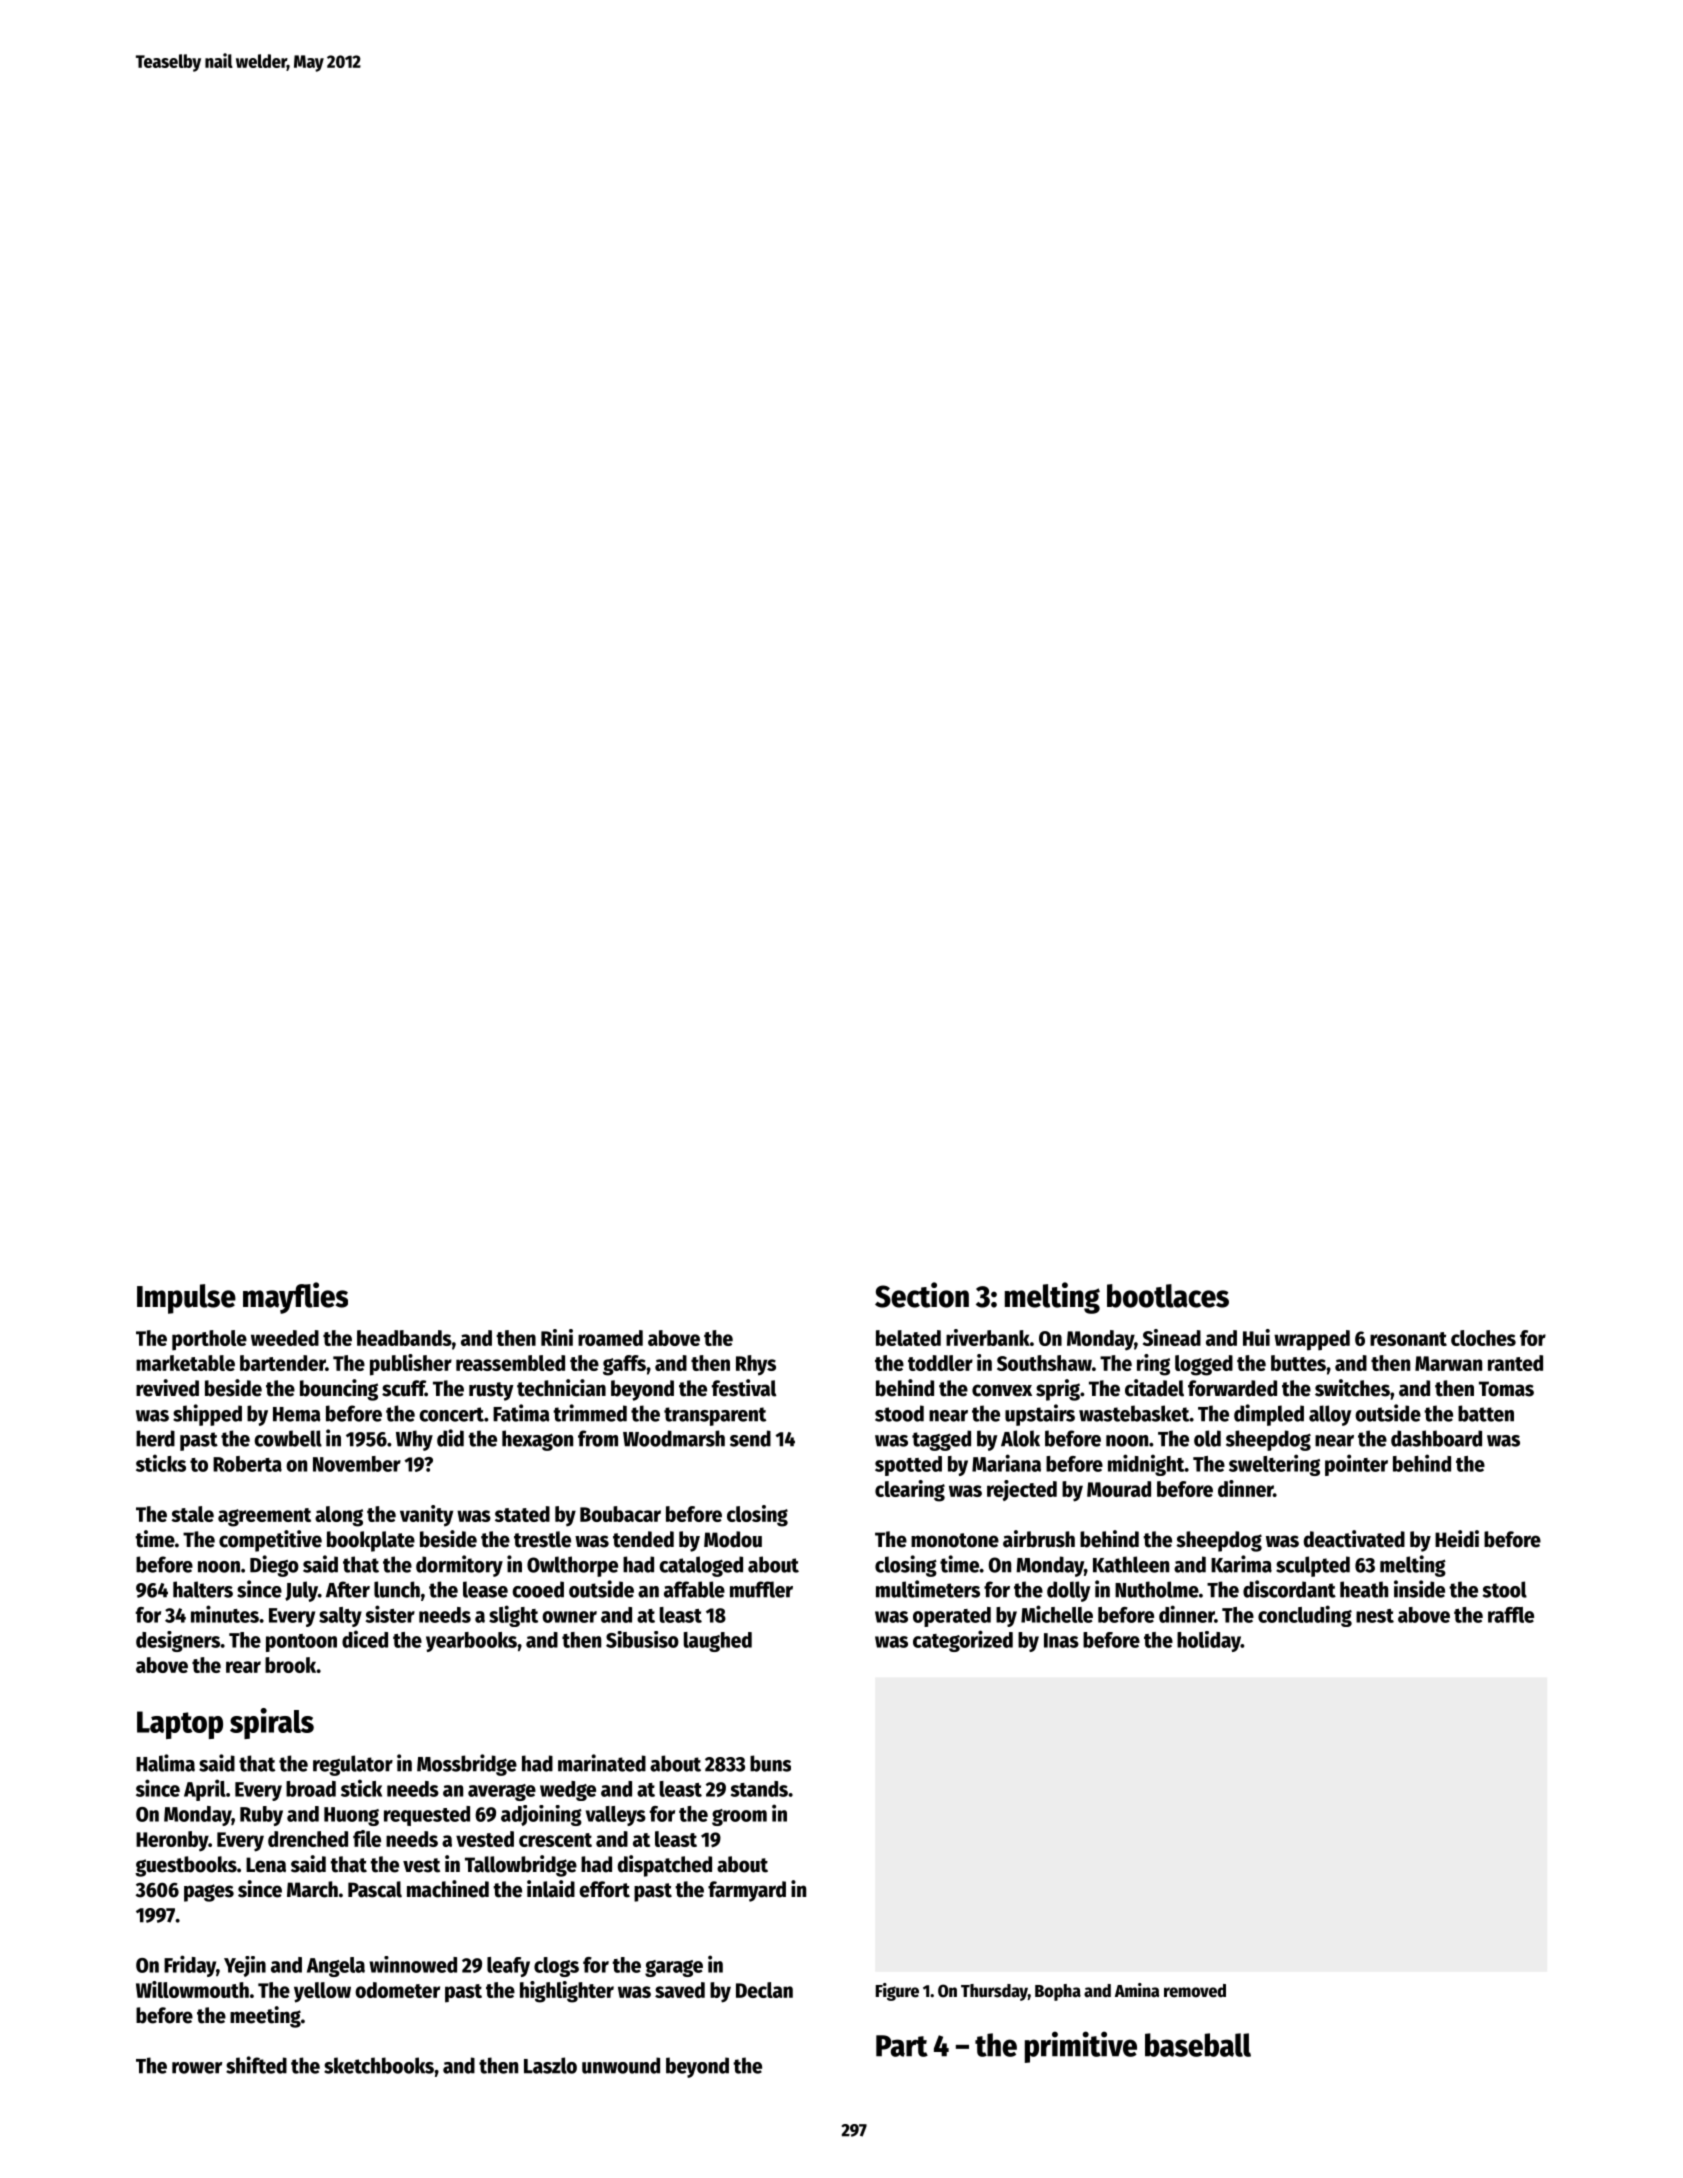 This screenshot has width=1683, height=2178. Describe the element at coordinates (747, 1891) in the screenshot. I see `farmyard` at that location.
